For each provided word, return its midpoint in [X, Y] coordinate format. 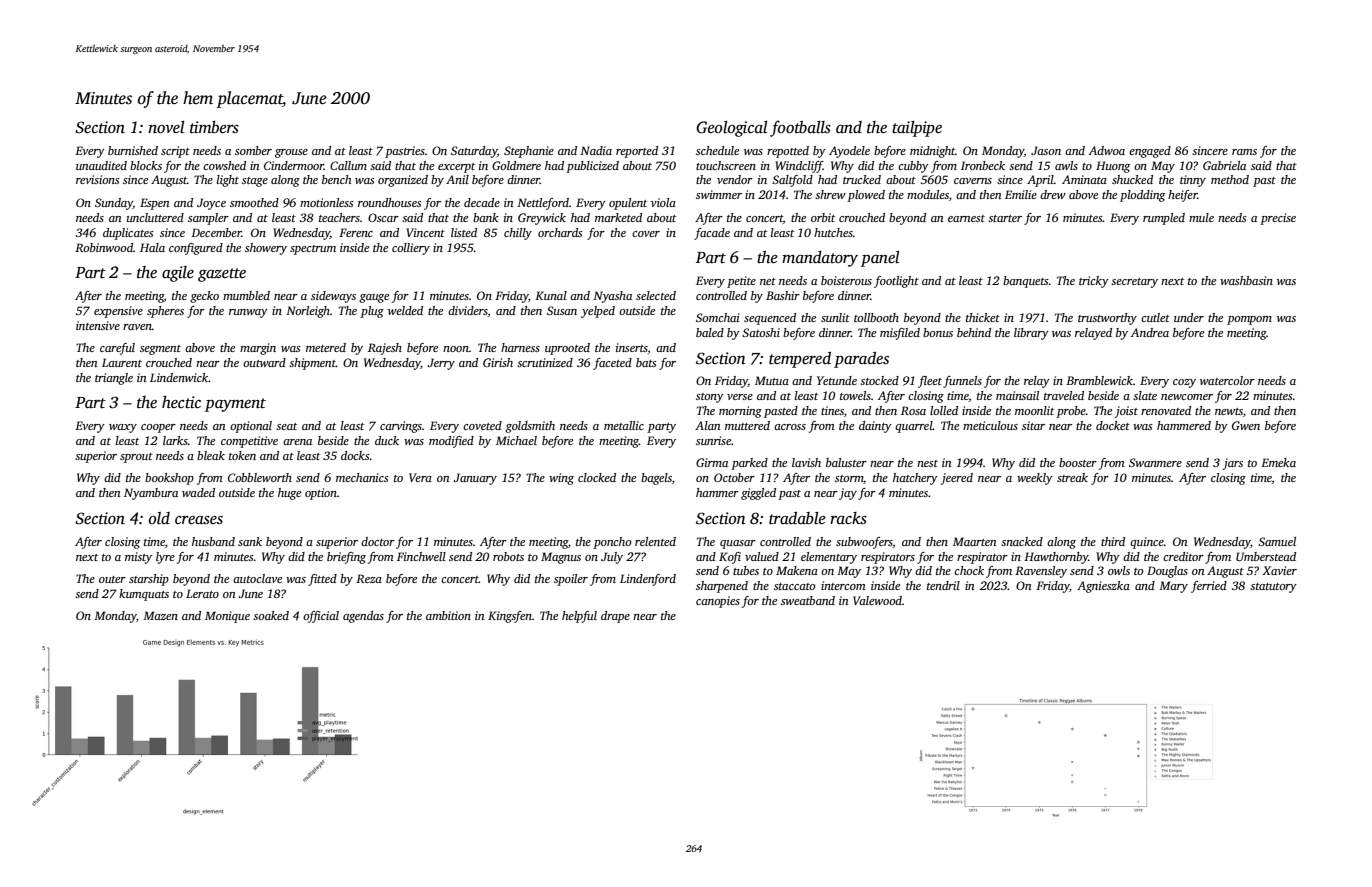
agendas [363, 617]
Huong [1113, 167]
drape [615, 617]
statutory [1273, 588]
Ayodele [849, 152]
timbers [214, 127]
